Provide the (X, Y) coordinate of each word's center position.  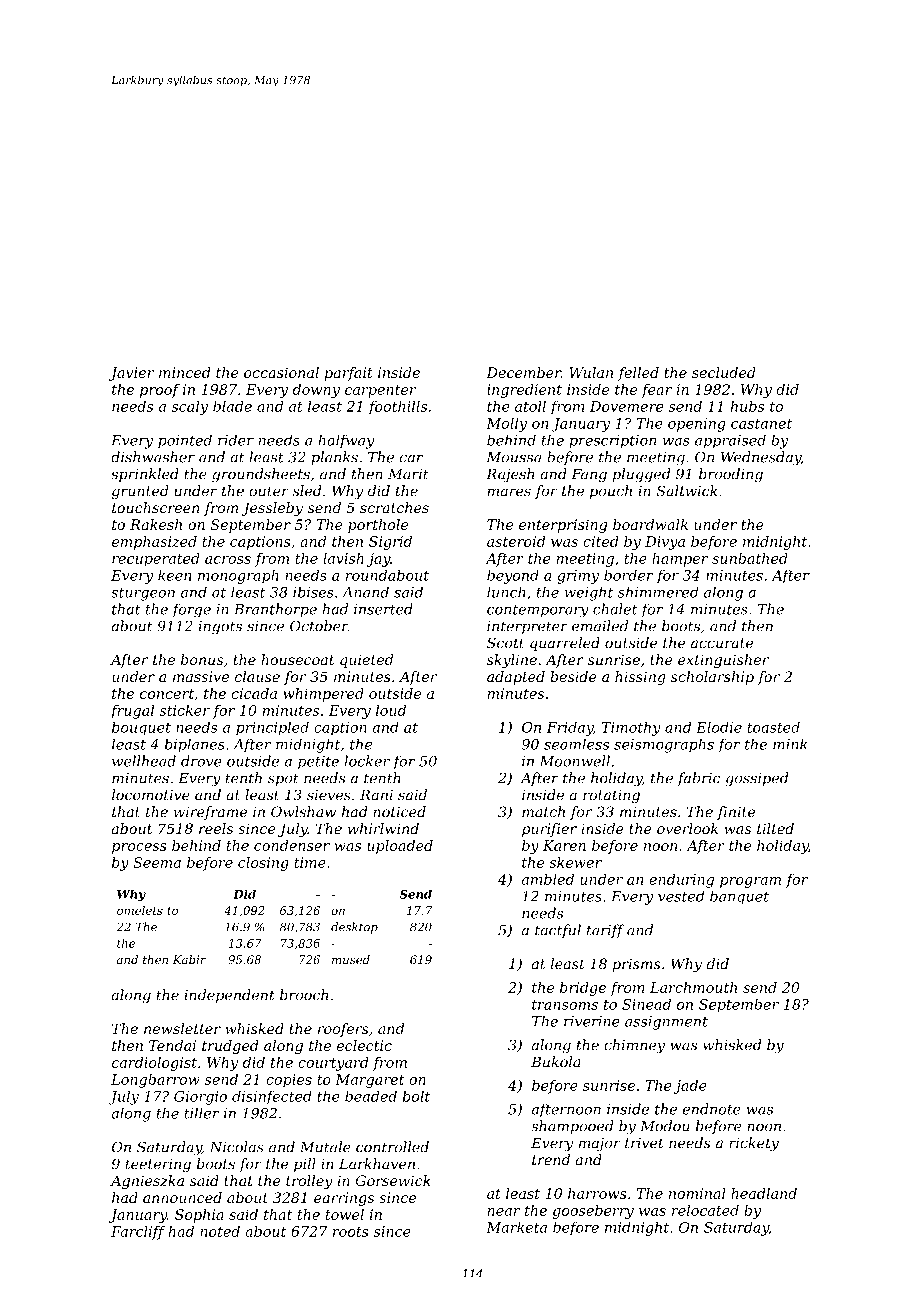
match (543, 812)
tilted (775, 828)
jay (378, 560)
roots (351, 1232)
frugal (132, 712)
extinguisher (723, 661)
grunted (140, 492)
